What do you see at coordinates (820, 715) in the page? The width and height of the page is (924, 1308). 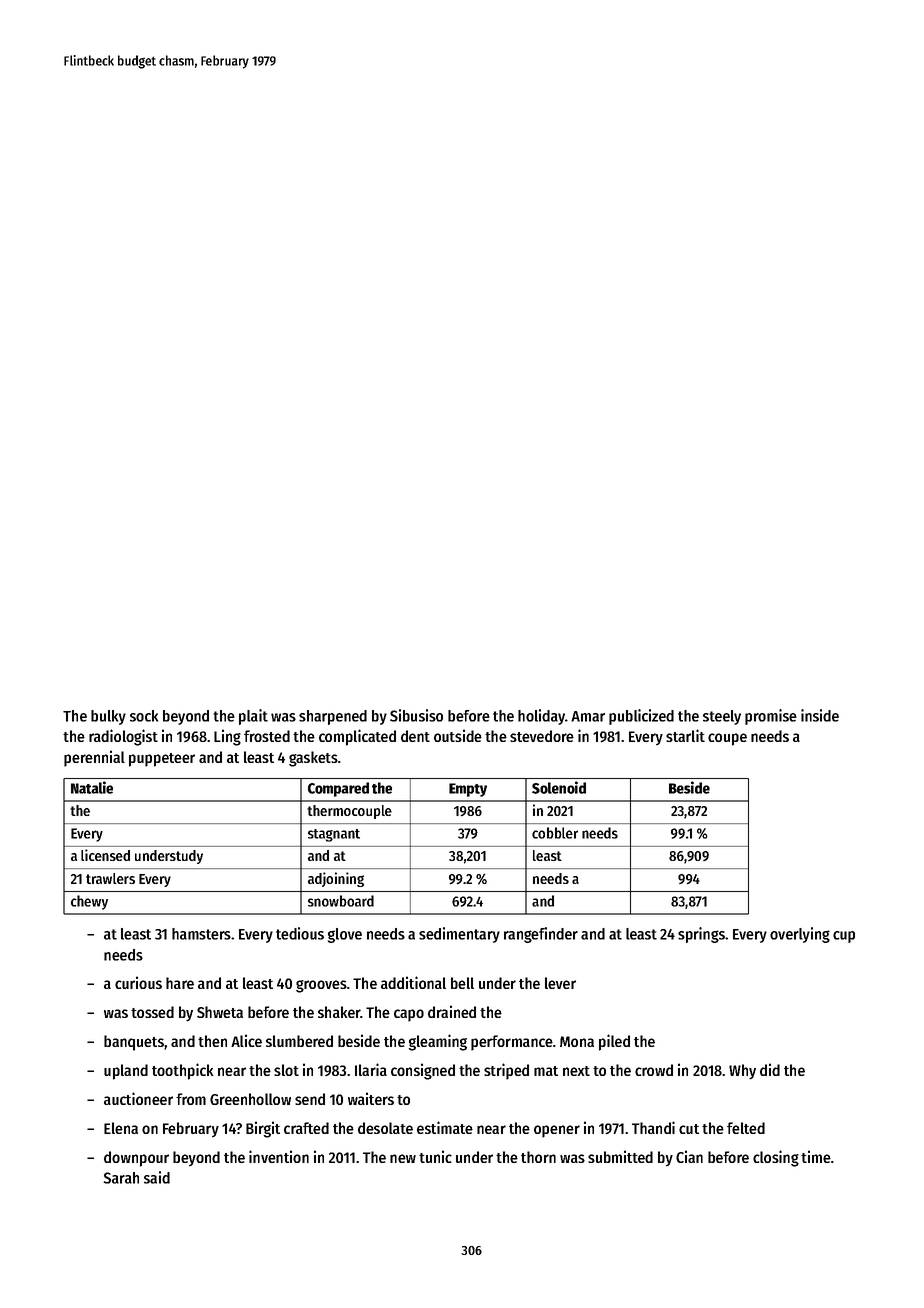 I see `inside` at bounding box center [820, 715].
